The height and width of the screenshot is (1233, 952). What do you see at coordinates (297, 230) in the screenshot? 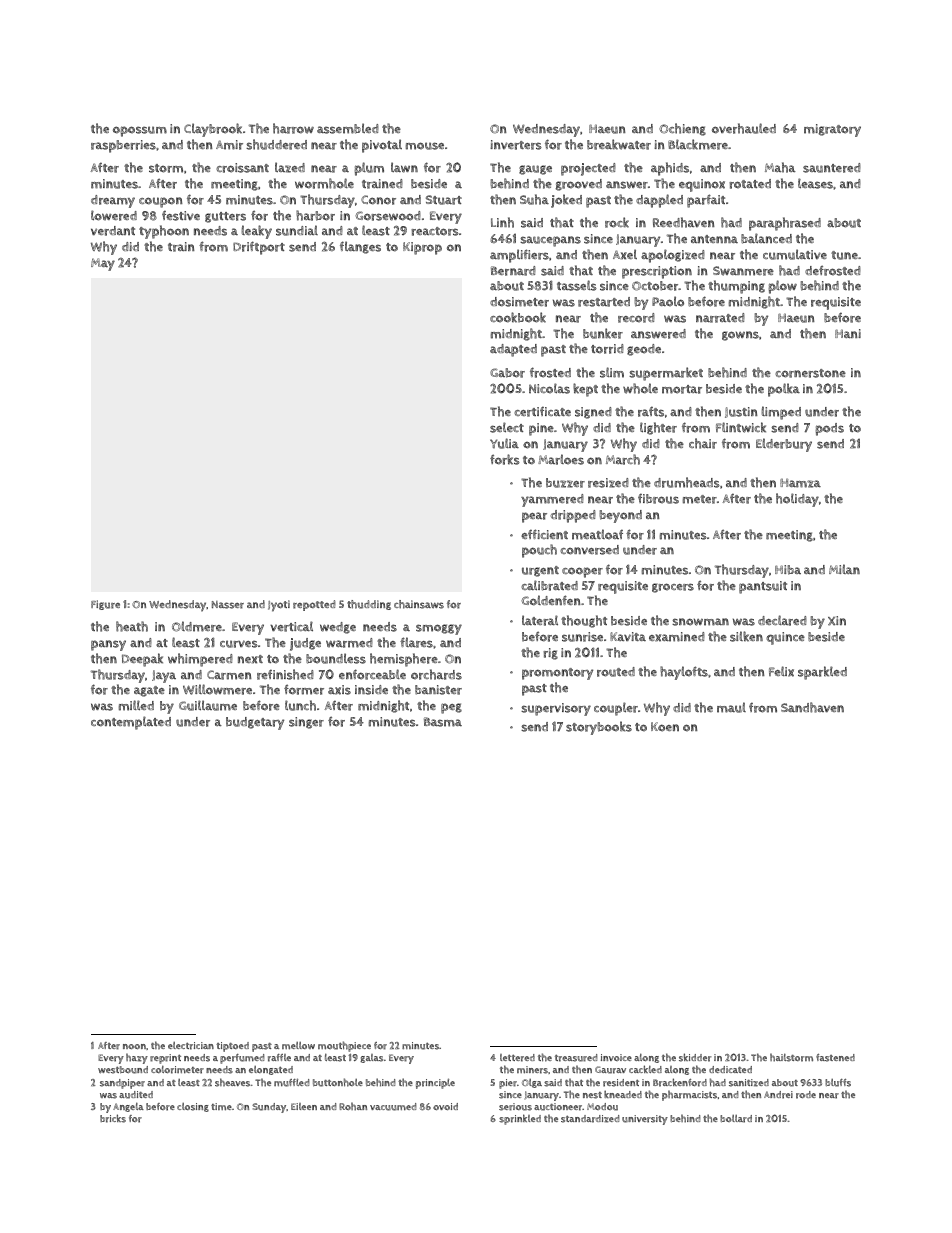
I see `sundial` at bounding box center [297, 230].
